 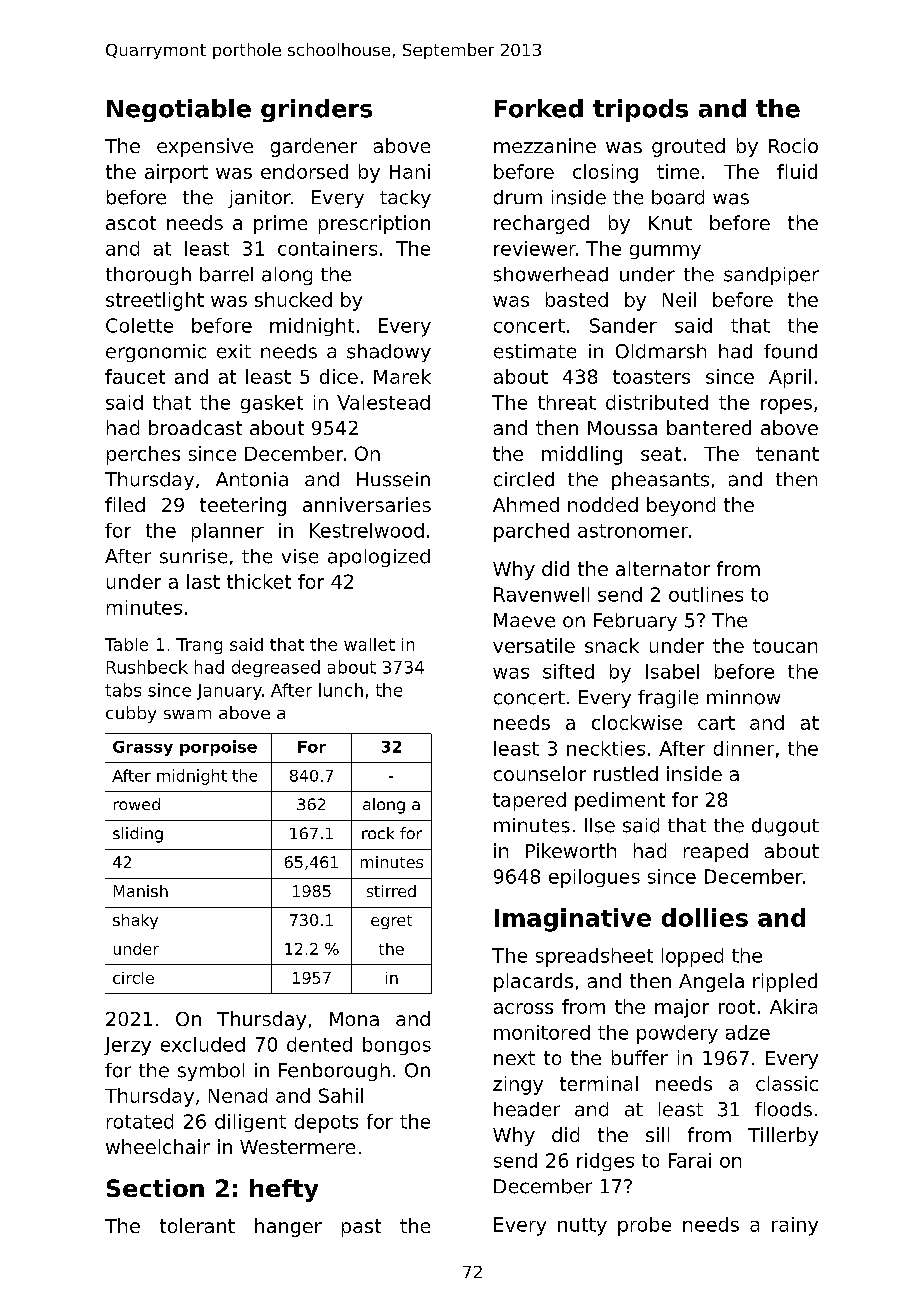 I want to click on found, so click(x=790, y=351).
